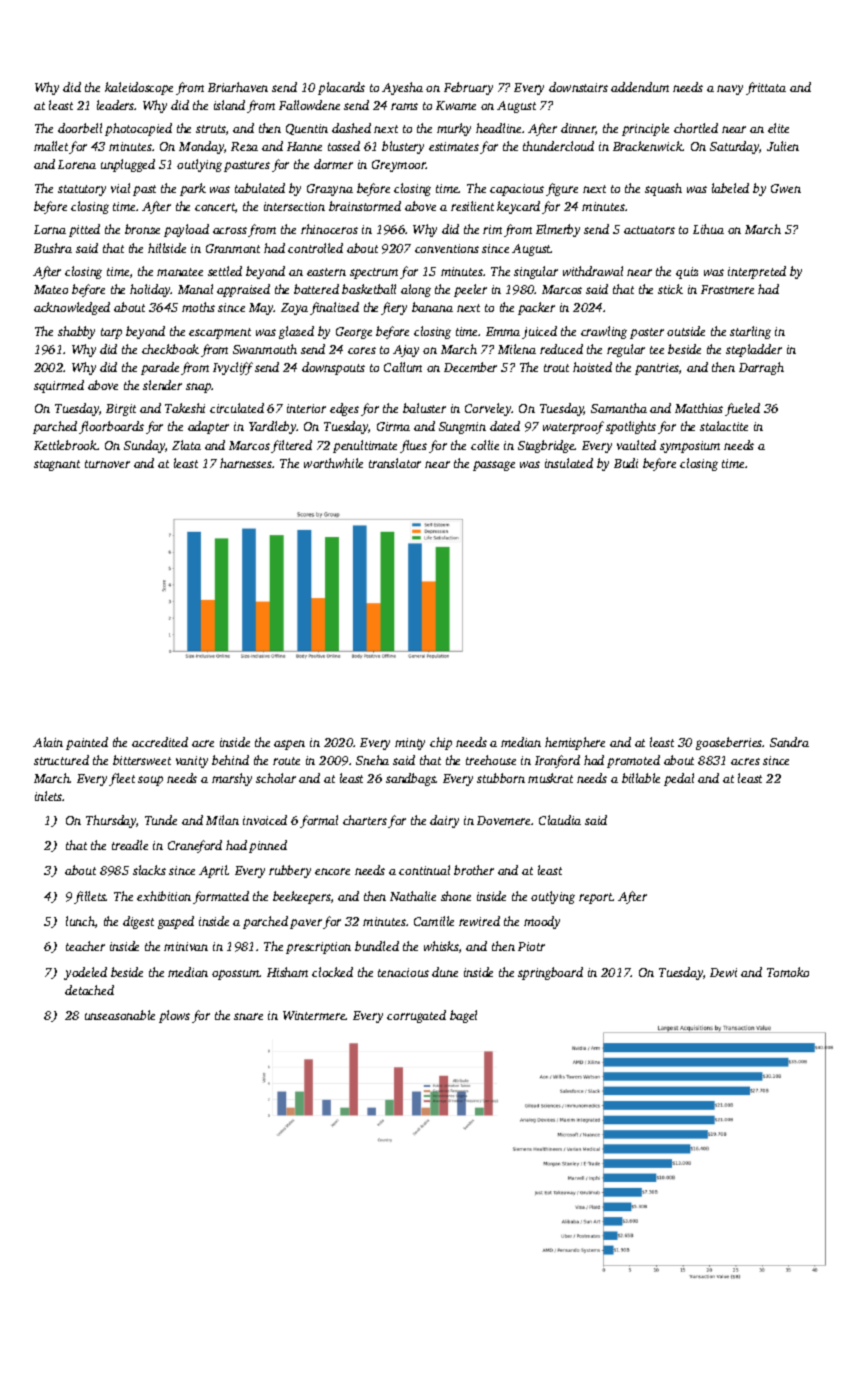  I want to click on stalactite, so click(724, 426).
